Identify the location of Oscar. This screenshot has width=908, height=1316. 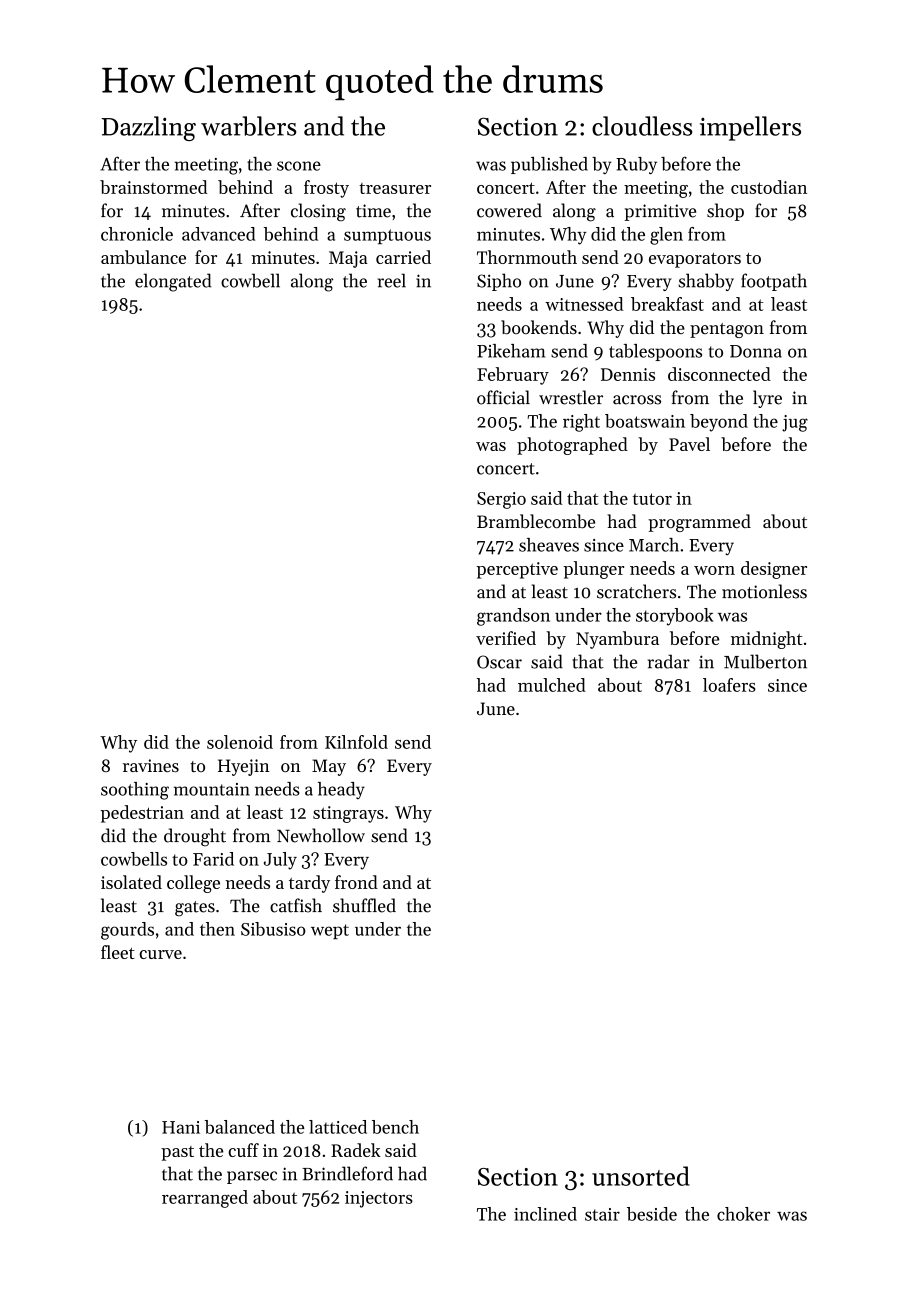
(499, 662).
